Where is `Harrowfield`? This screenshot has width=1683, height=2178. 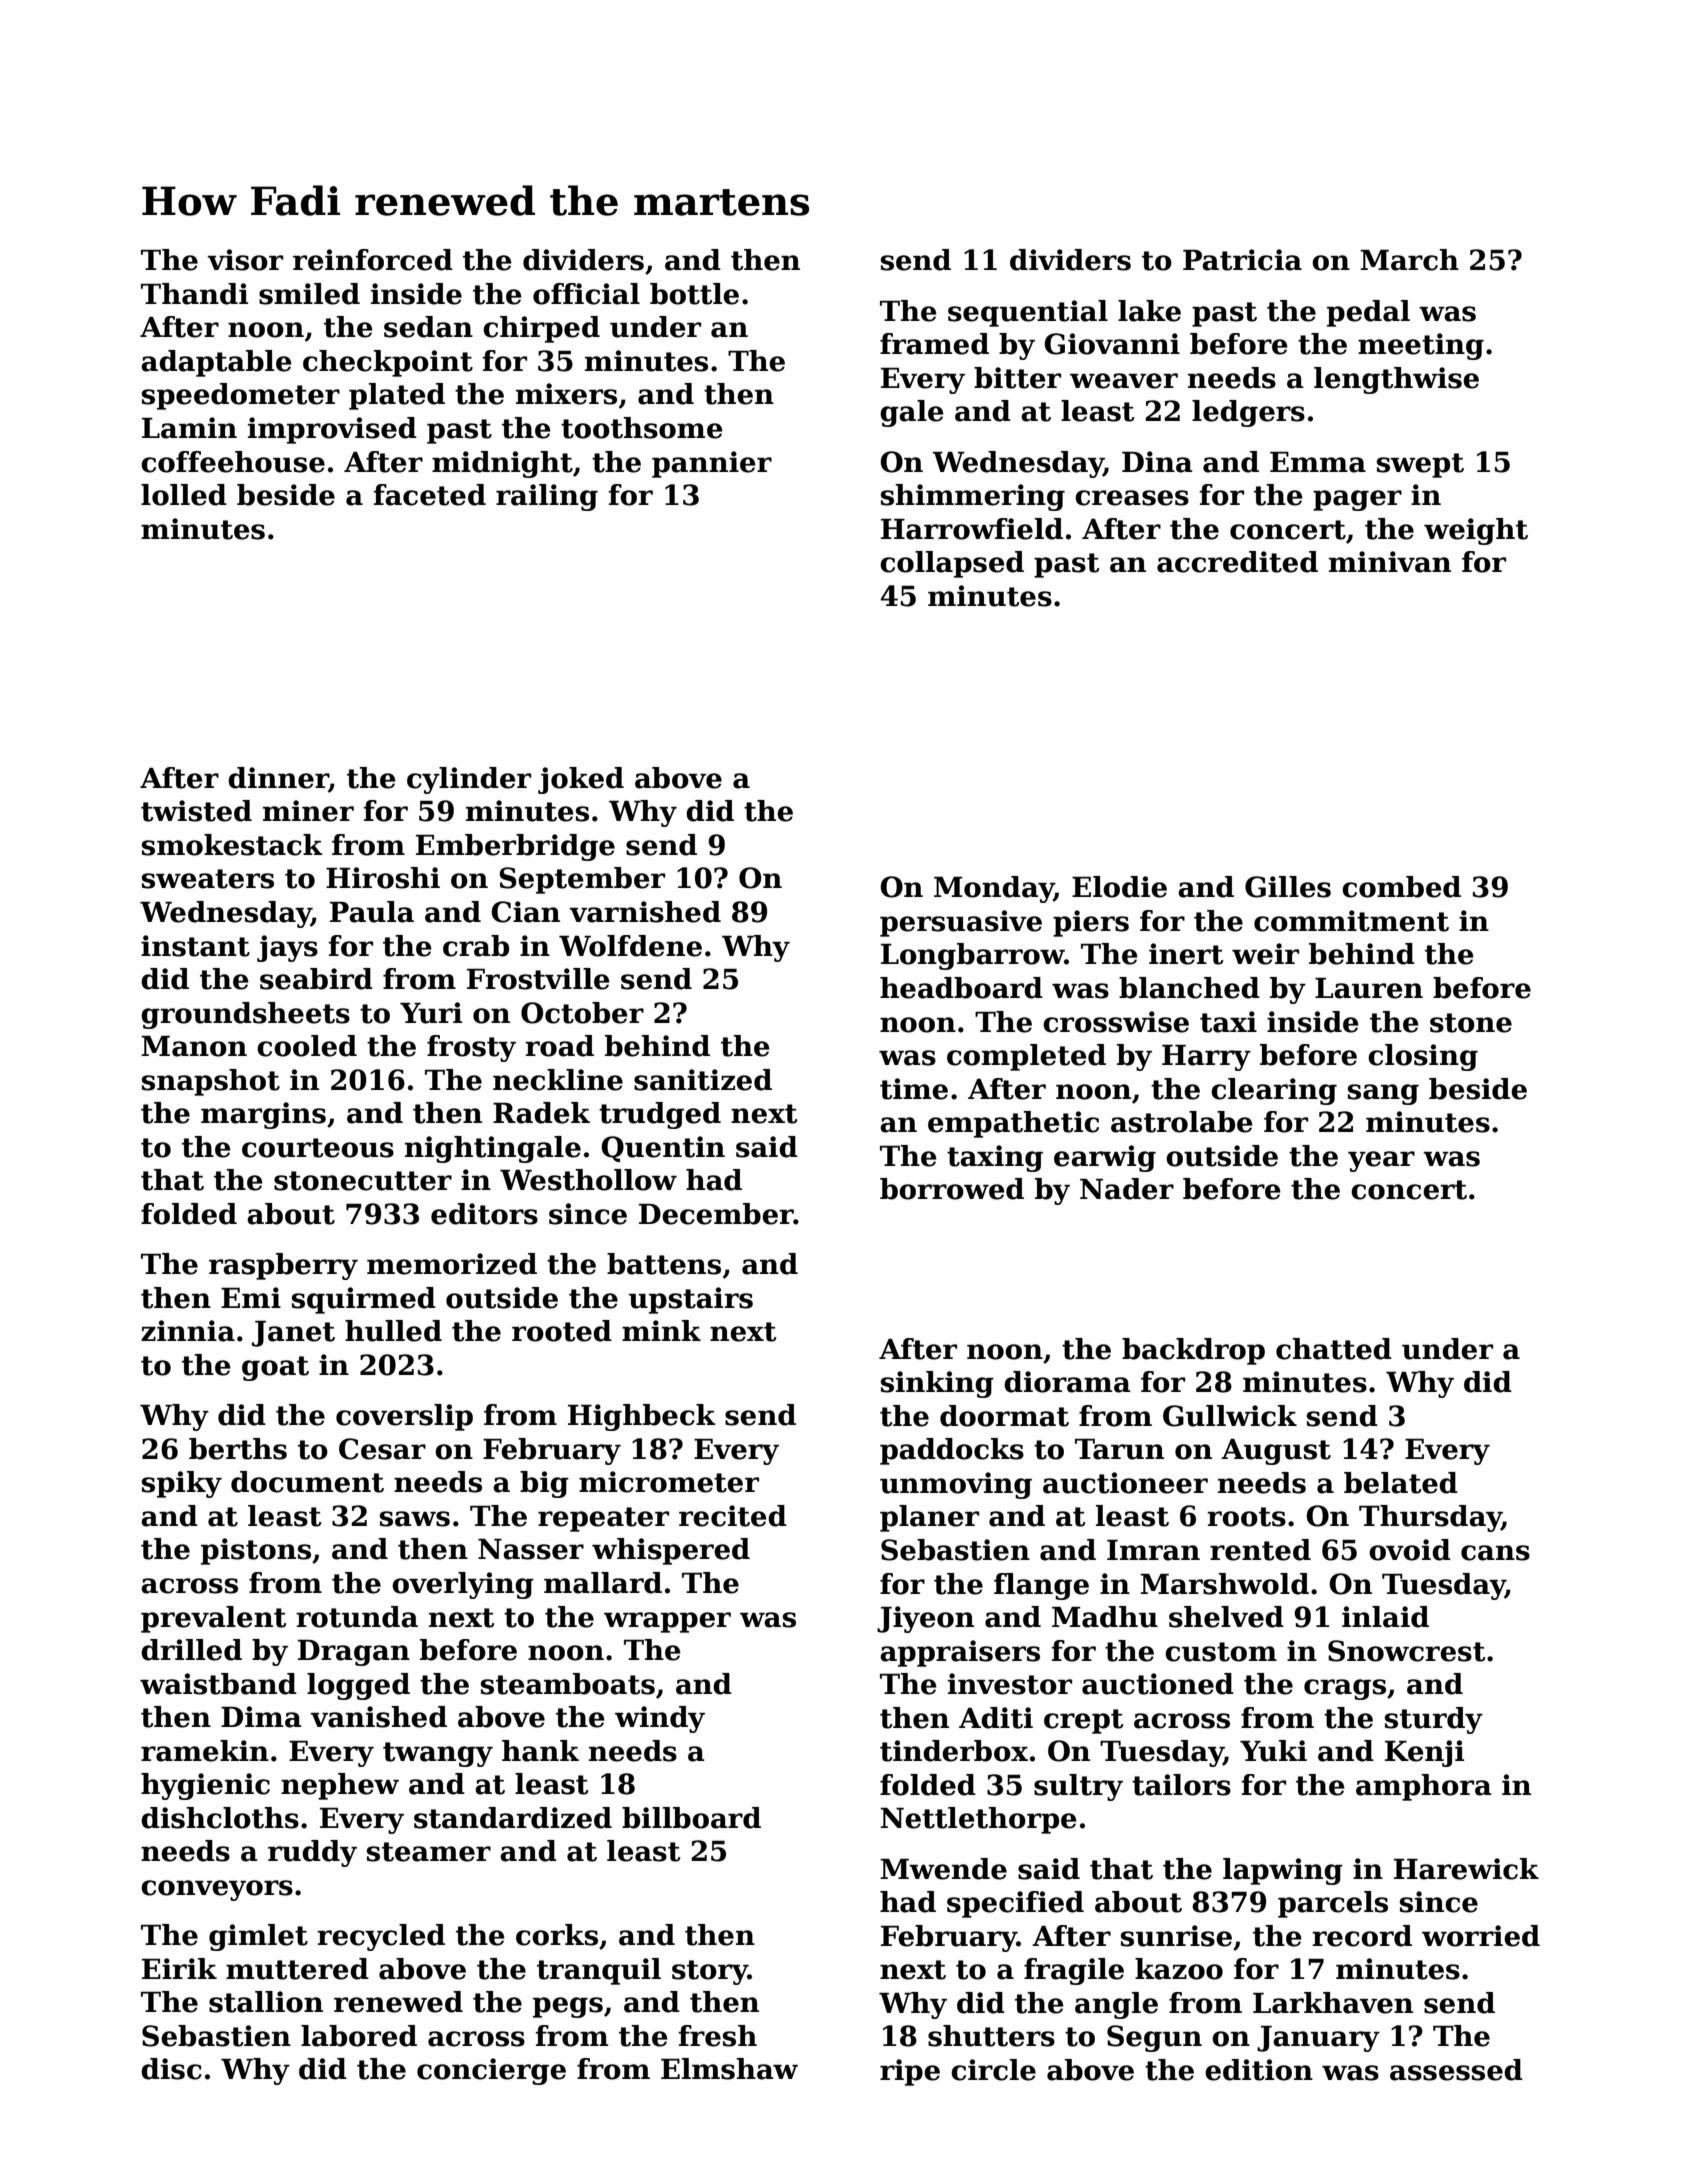
Harrowfield is located at coordinates (972, 529).
